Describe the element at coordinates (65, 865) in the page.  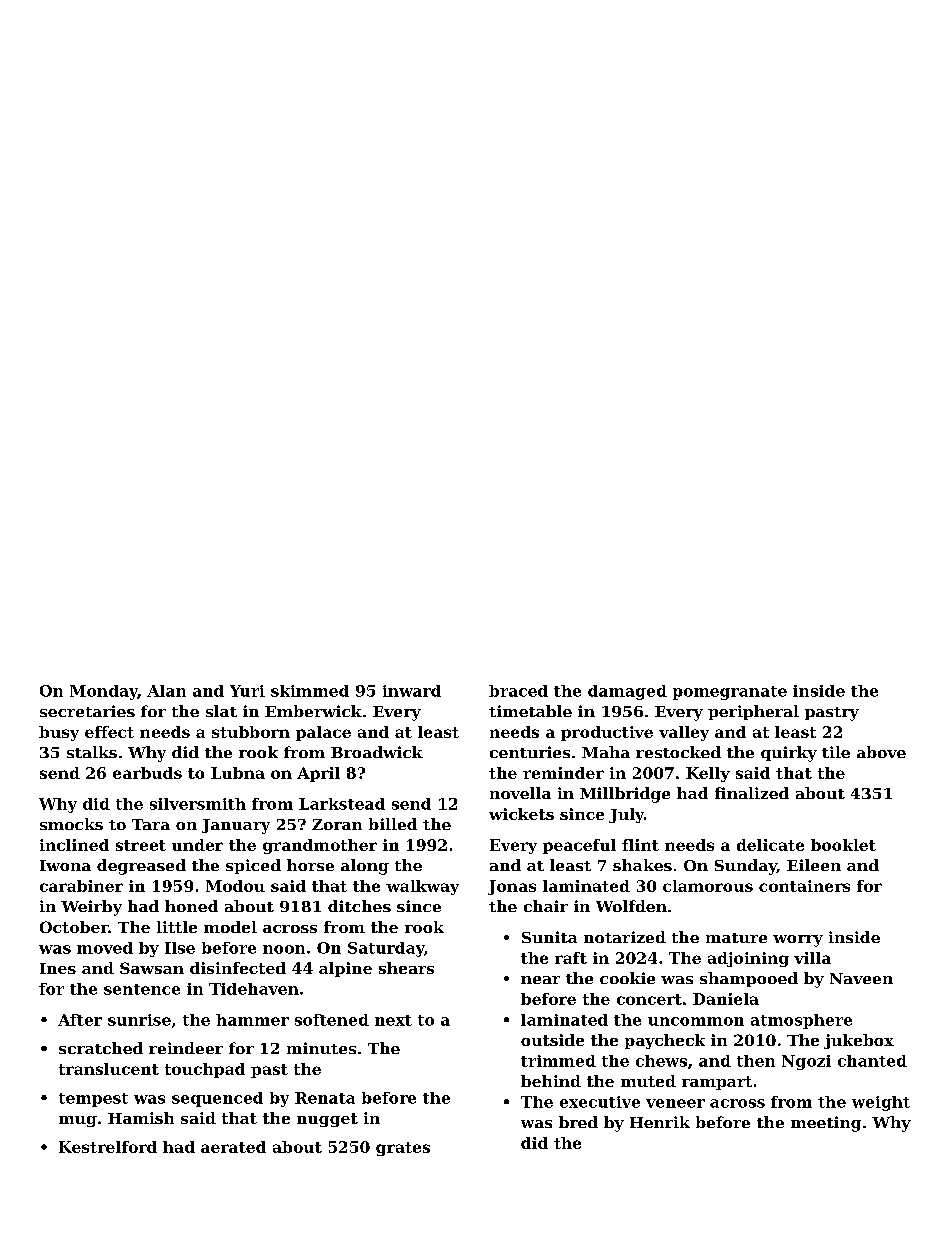
I see `Iwona` at that location.
